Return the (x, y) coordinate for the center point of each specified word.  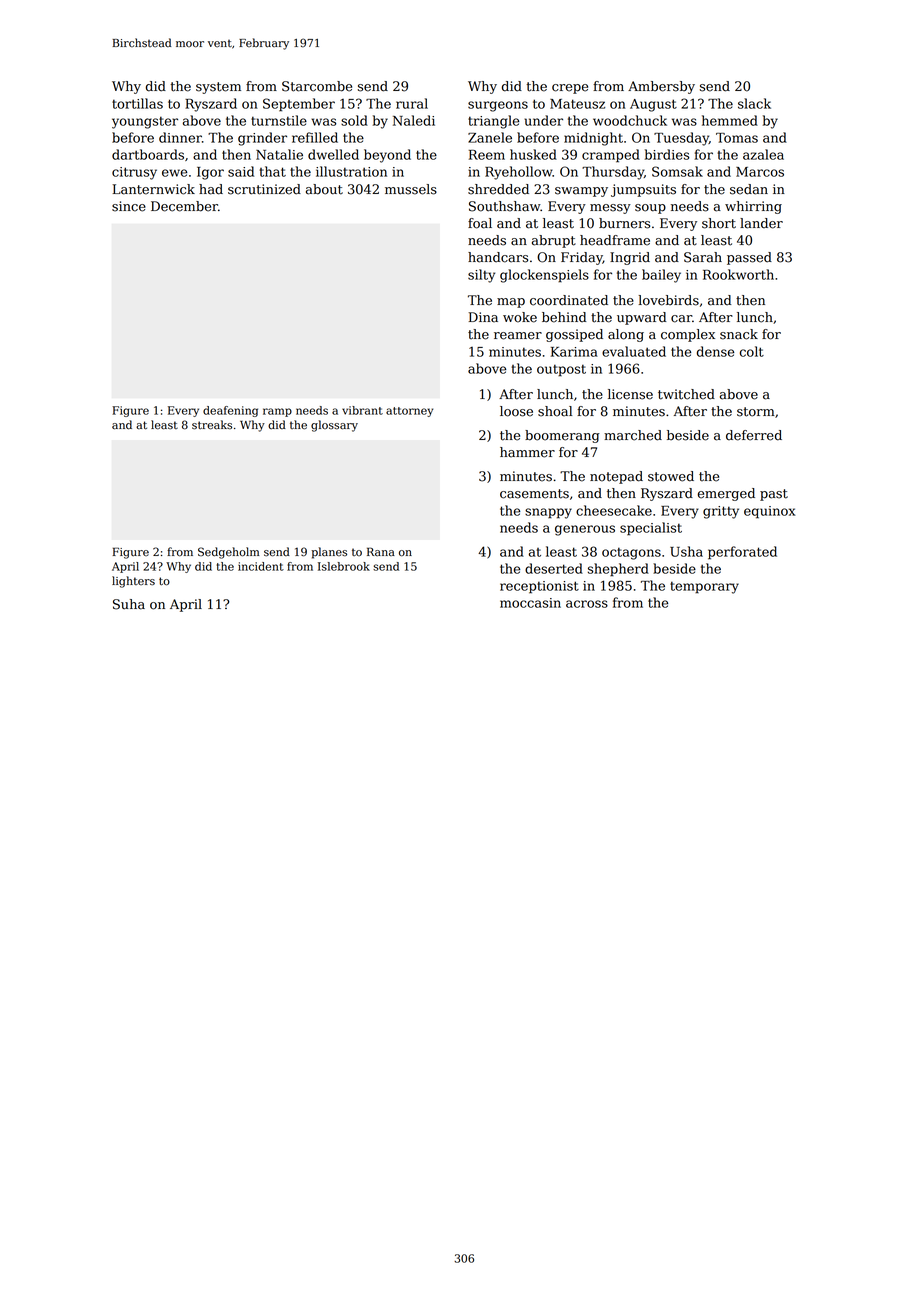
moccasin (530, 603)
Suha (129, 604)
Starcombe (317, 86)
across (587, 604)
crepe (570, 89)
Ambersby (661, 87)
